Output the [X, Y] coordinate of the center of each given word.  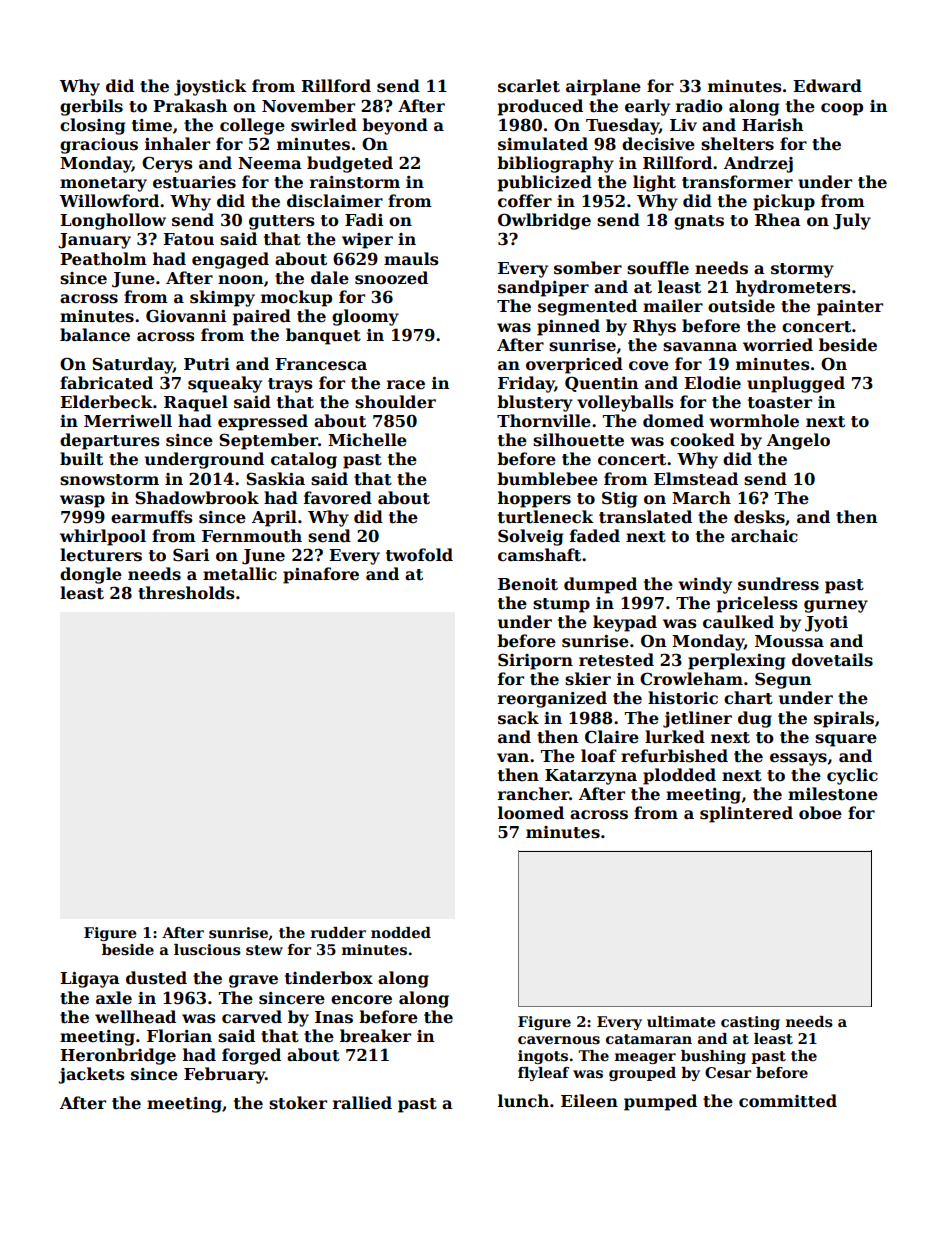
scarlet [529, 86]
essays [798, 759]
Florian [179, 1036]
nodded [401, 932]
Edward [827, 86]
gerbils [91, 107]
